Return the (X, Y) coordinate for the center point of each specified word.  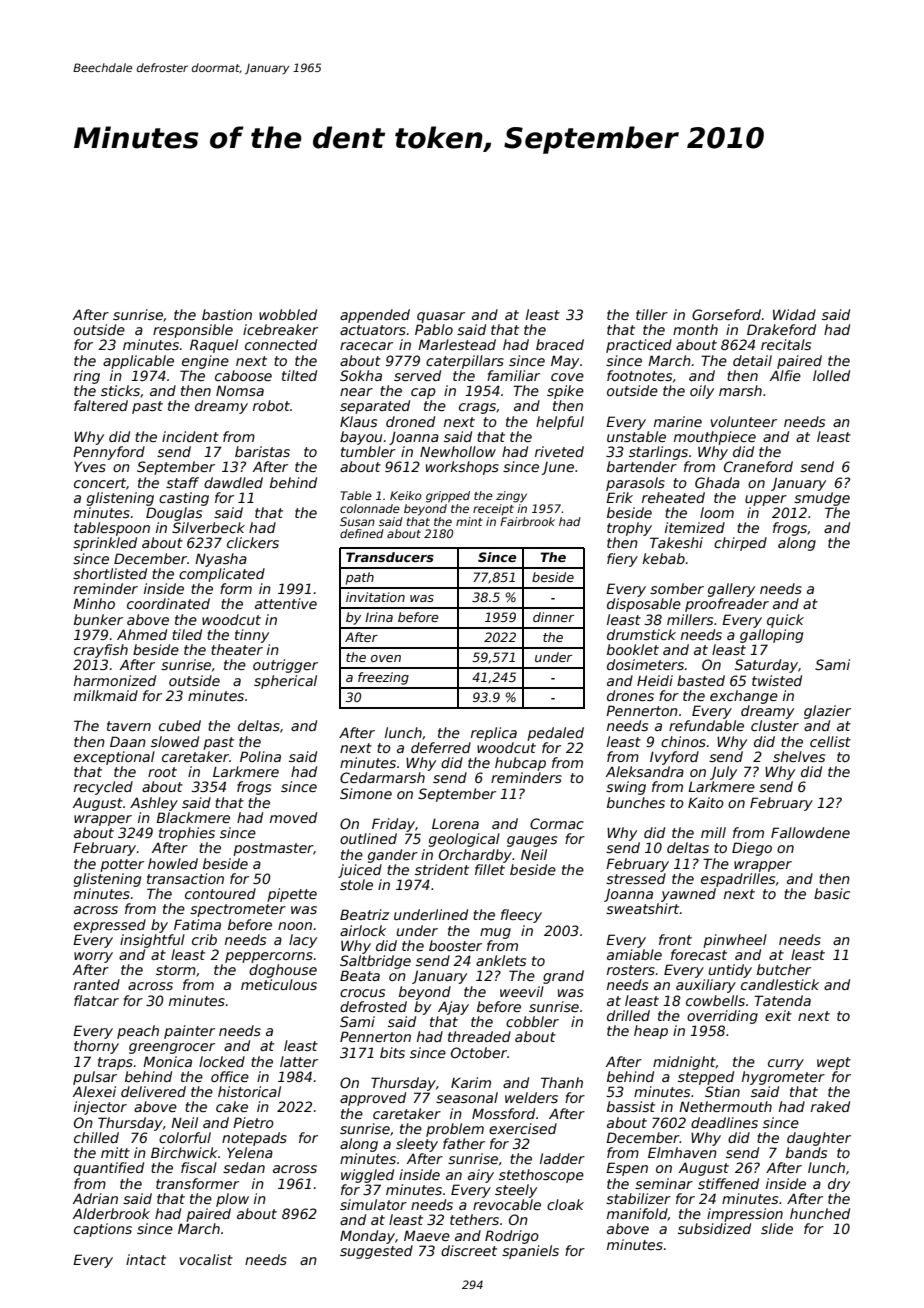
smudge (822, 499)
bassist (631, 1106)
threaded (479, 1036)
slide (777, 1228)
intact (146, 1259)
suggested (376, 1252)
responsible (193, 331)
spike (565, 392)
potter (122, 865)
